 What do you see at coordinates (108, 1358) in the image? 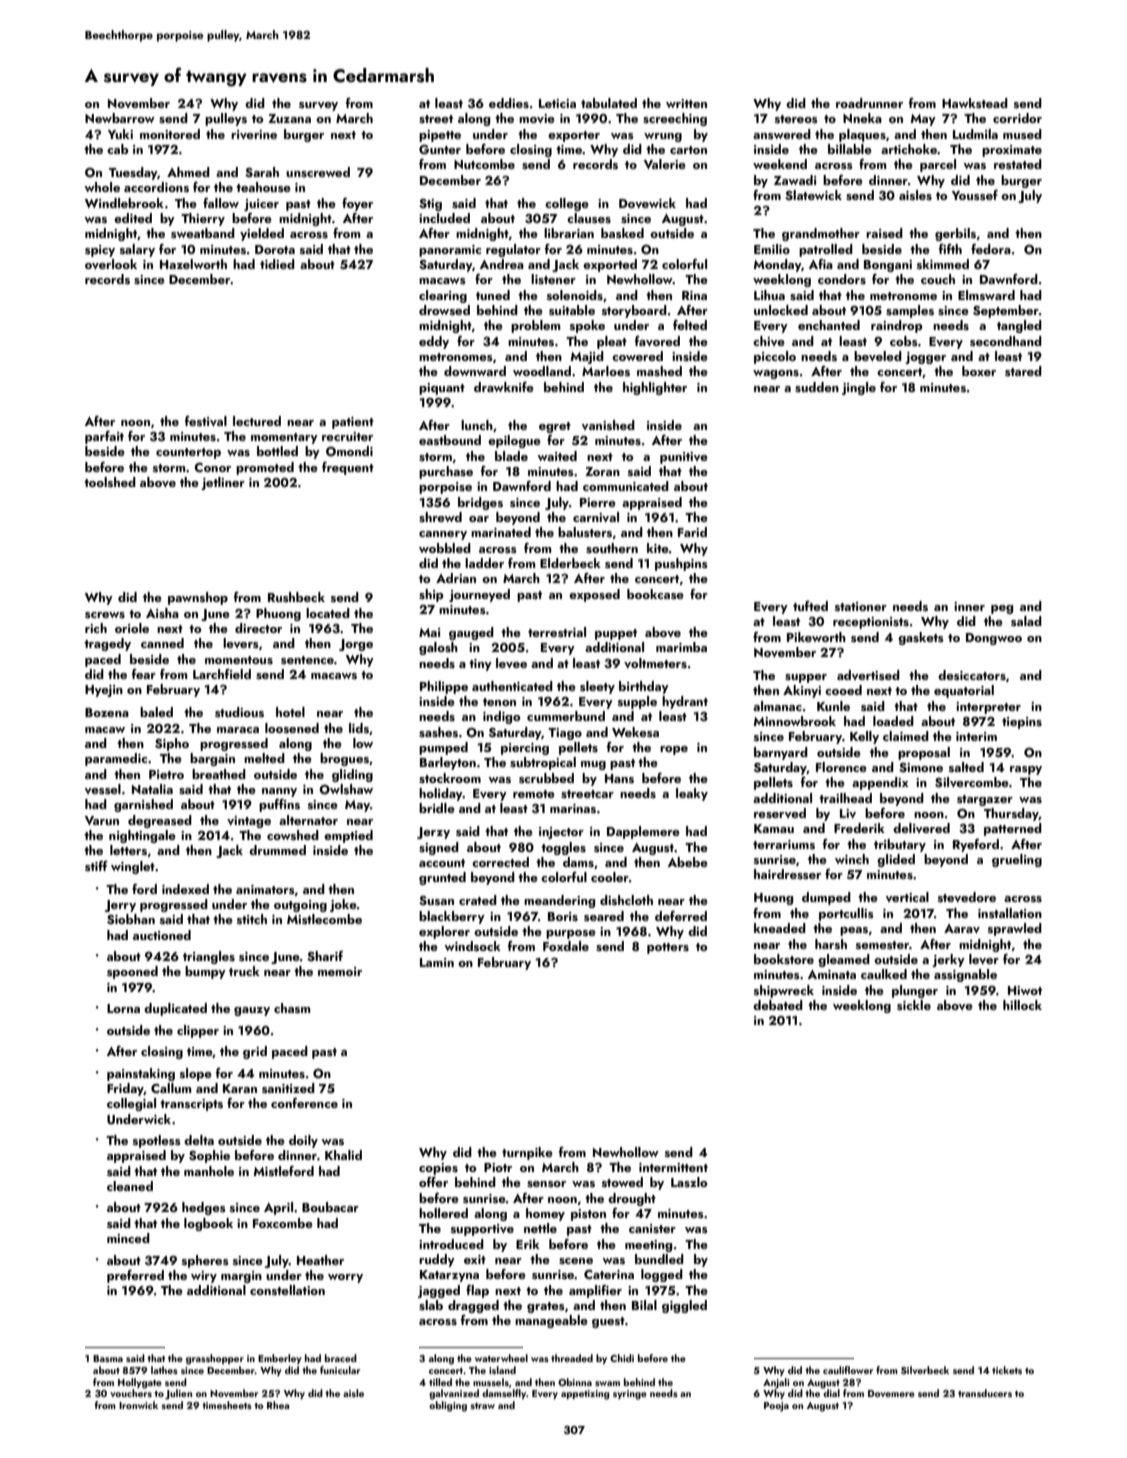
I see `Basma` at bounding box center [108, 1358].
